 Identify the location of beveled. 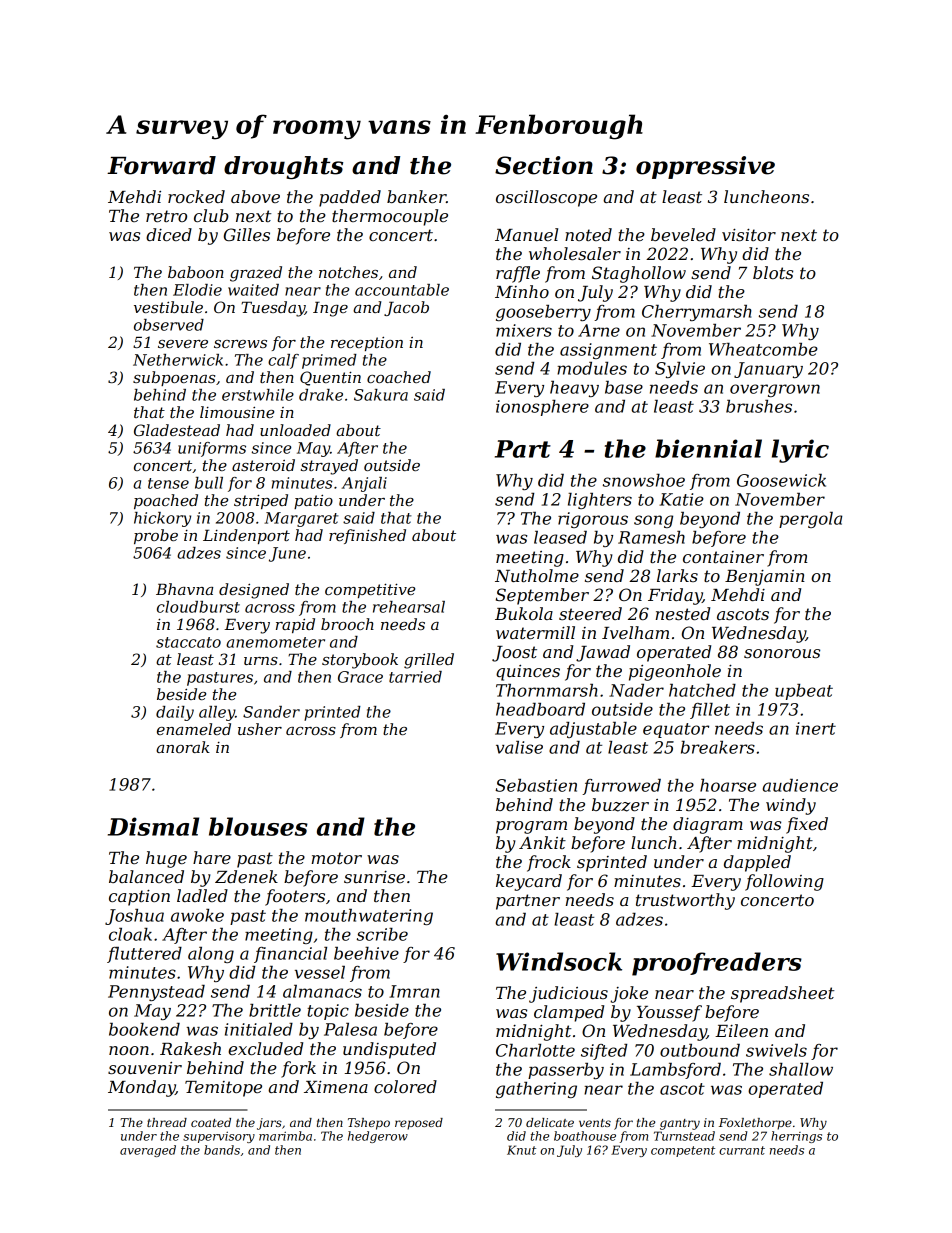
(683, 234).
